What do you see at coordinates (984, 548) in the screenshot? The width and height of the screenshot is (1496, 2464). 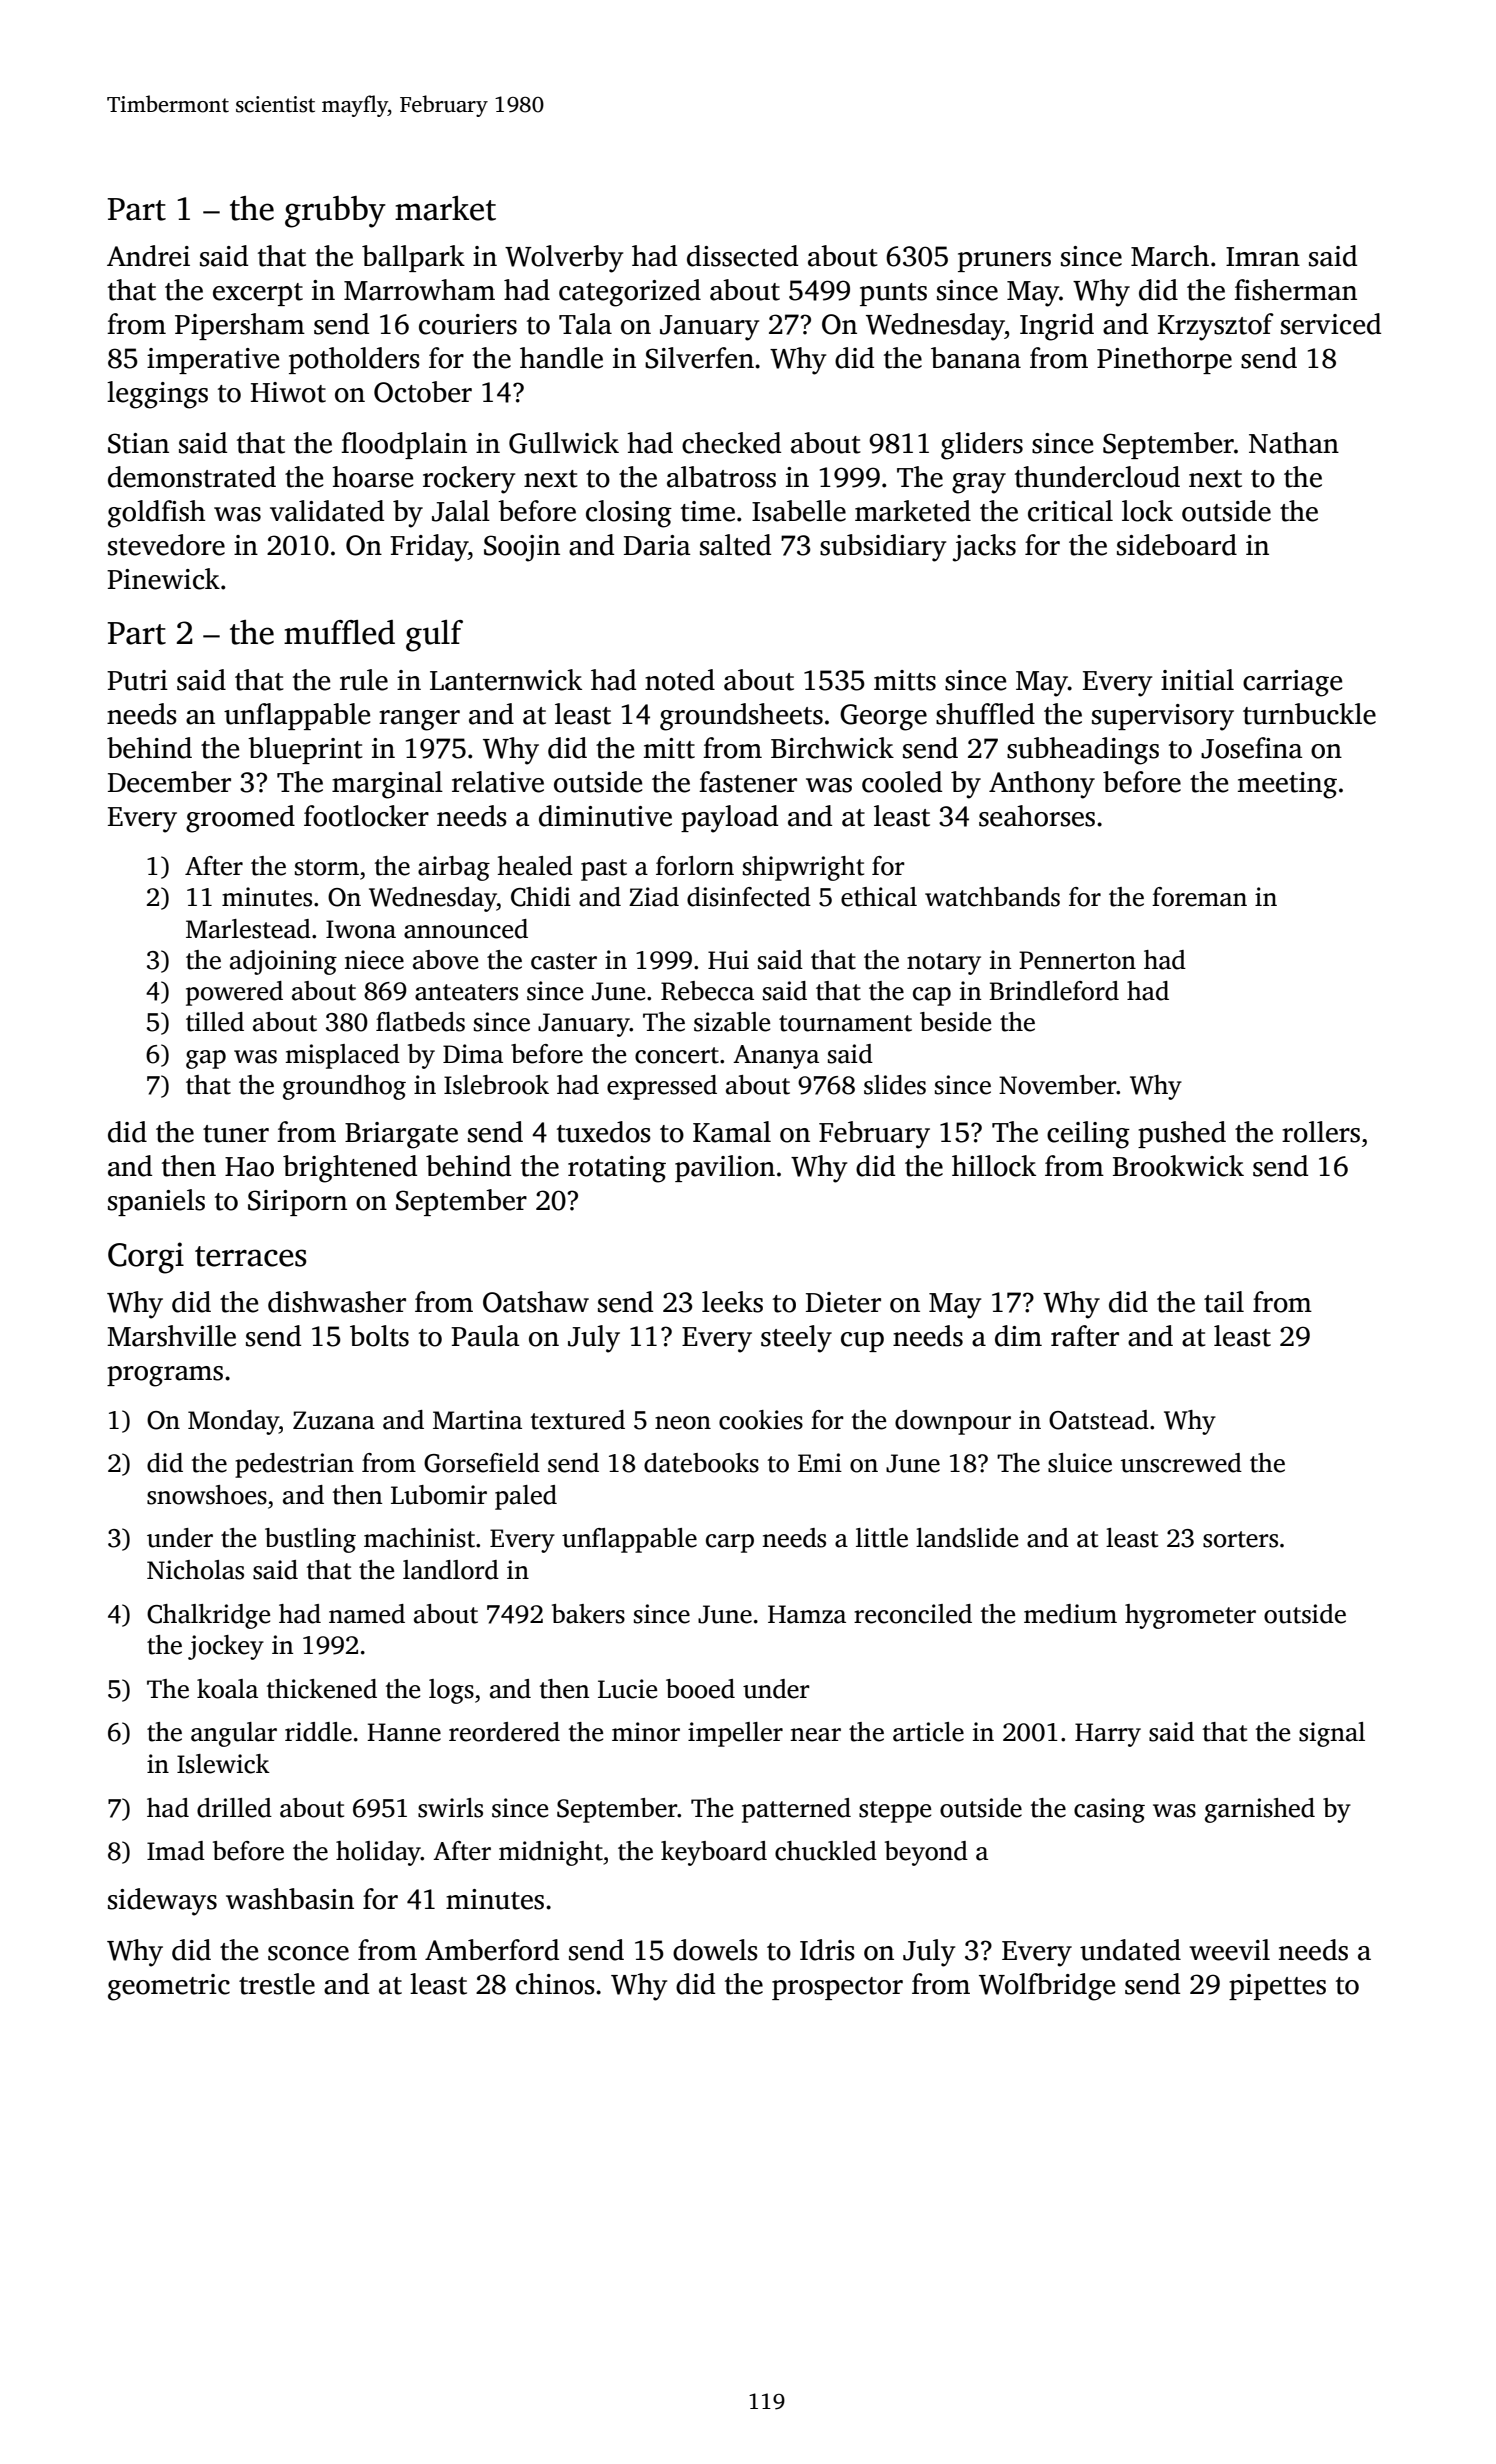 I see `jacks` at bounding box center [984, 548].
